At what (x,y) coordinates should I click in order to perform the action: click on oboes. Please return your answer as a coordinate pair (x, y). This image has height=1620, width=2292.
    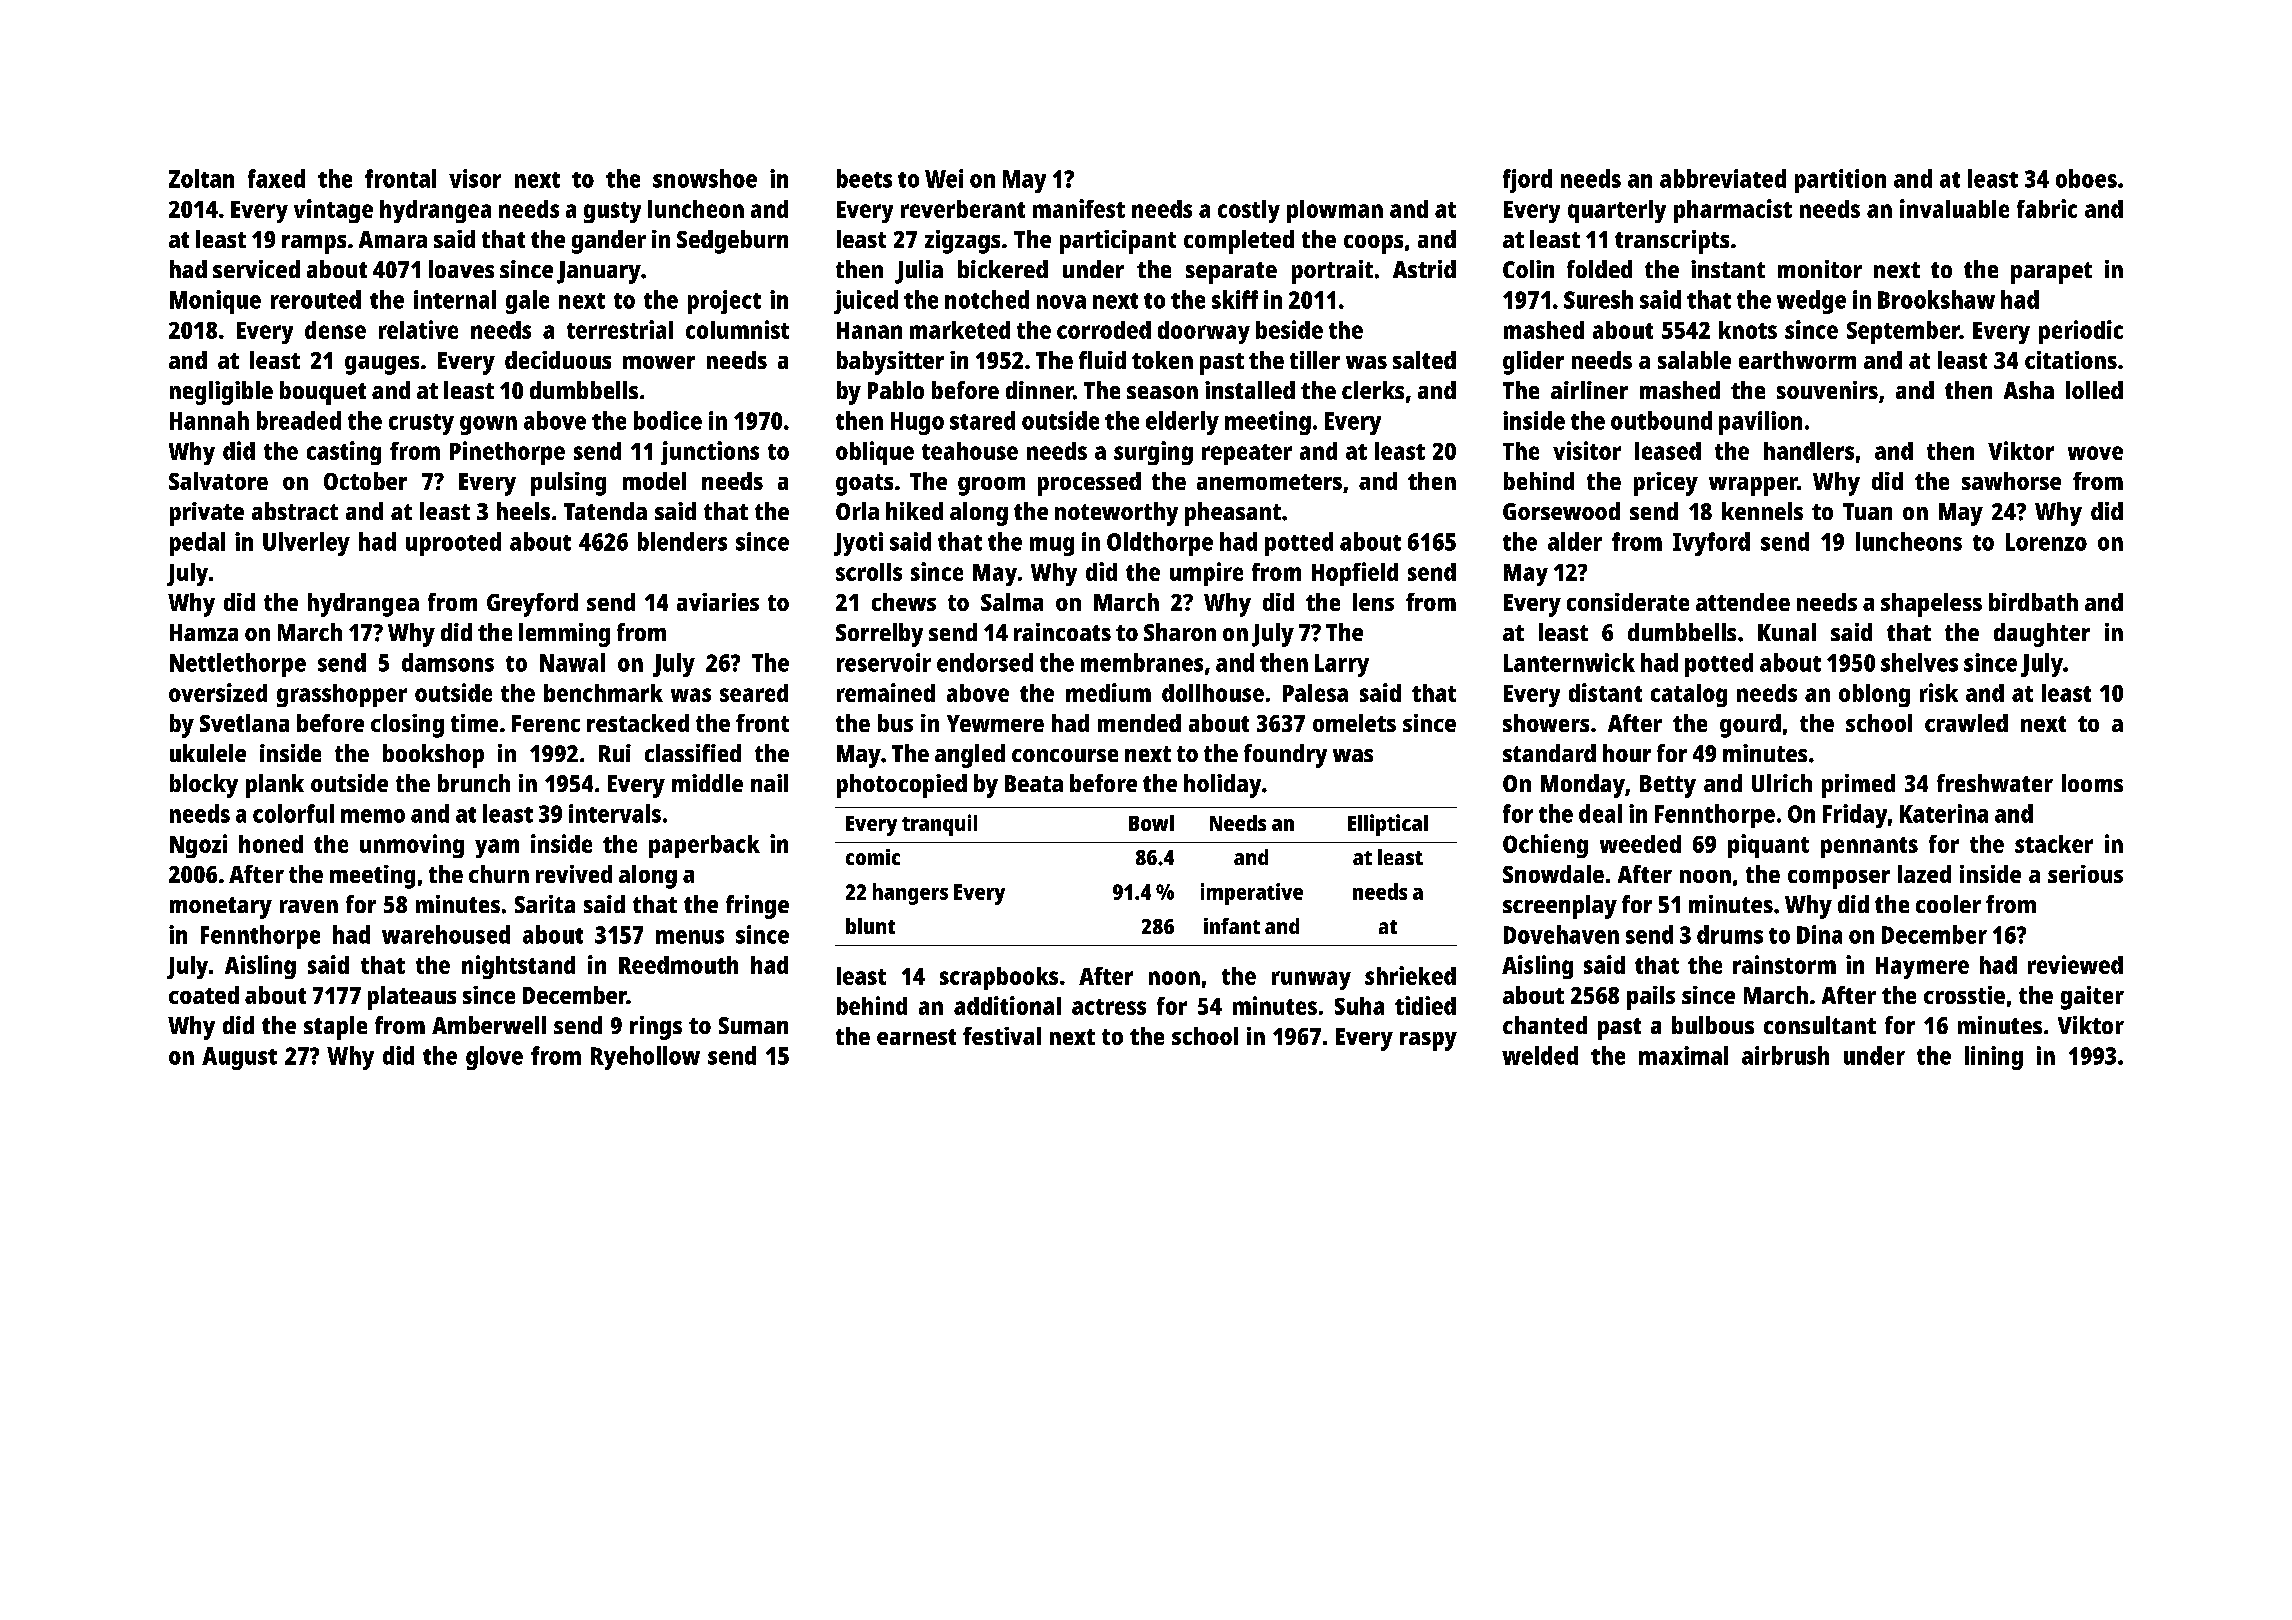
    Looking at the image, I should click on (2086, 178).
